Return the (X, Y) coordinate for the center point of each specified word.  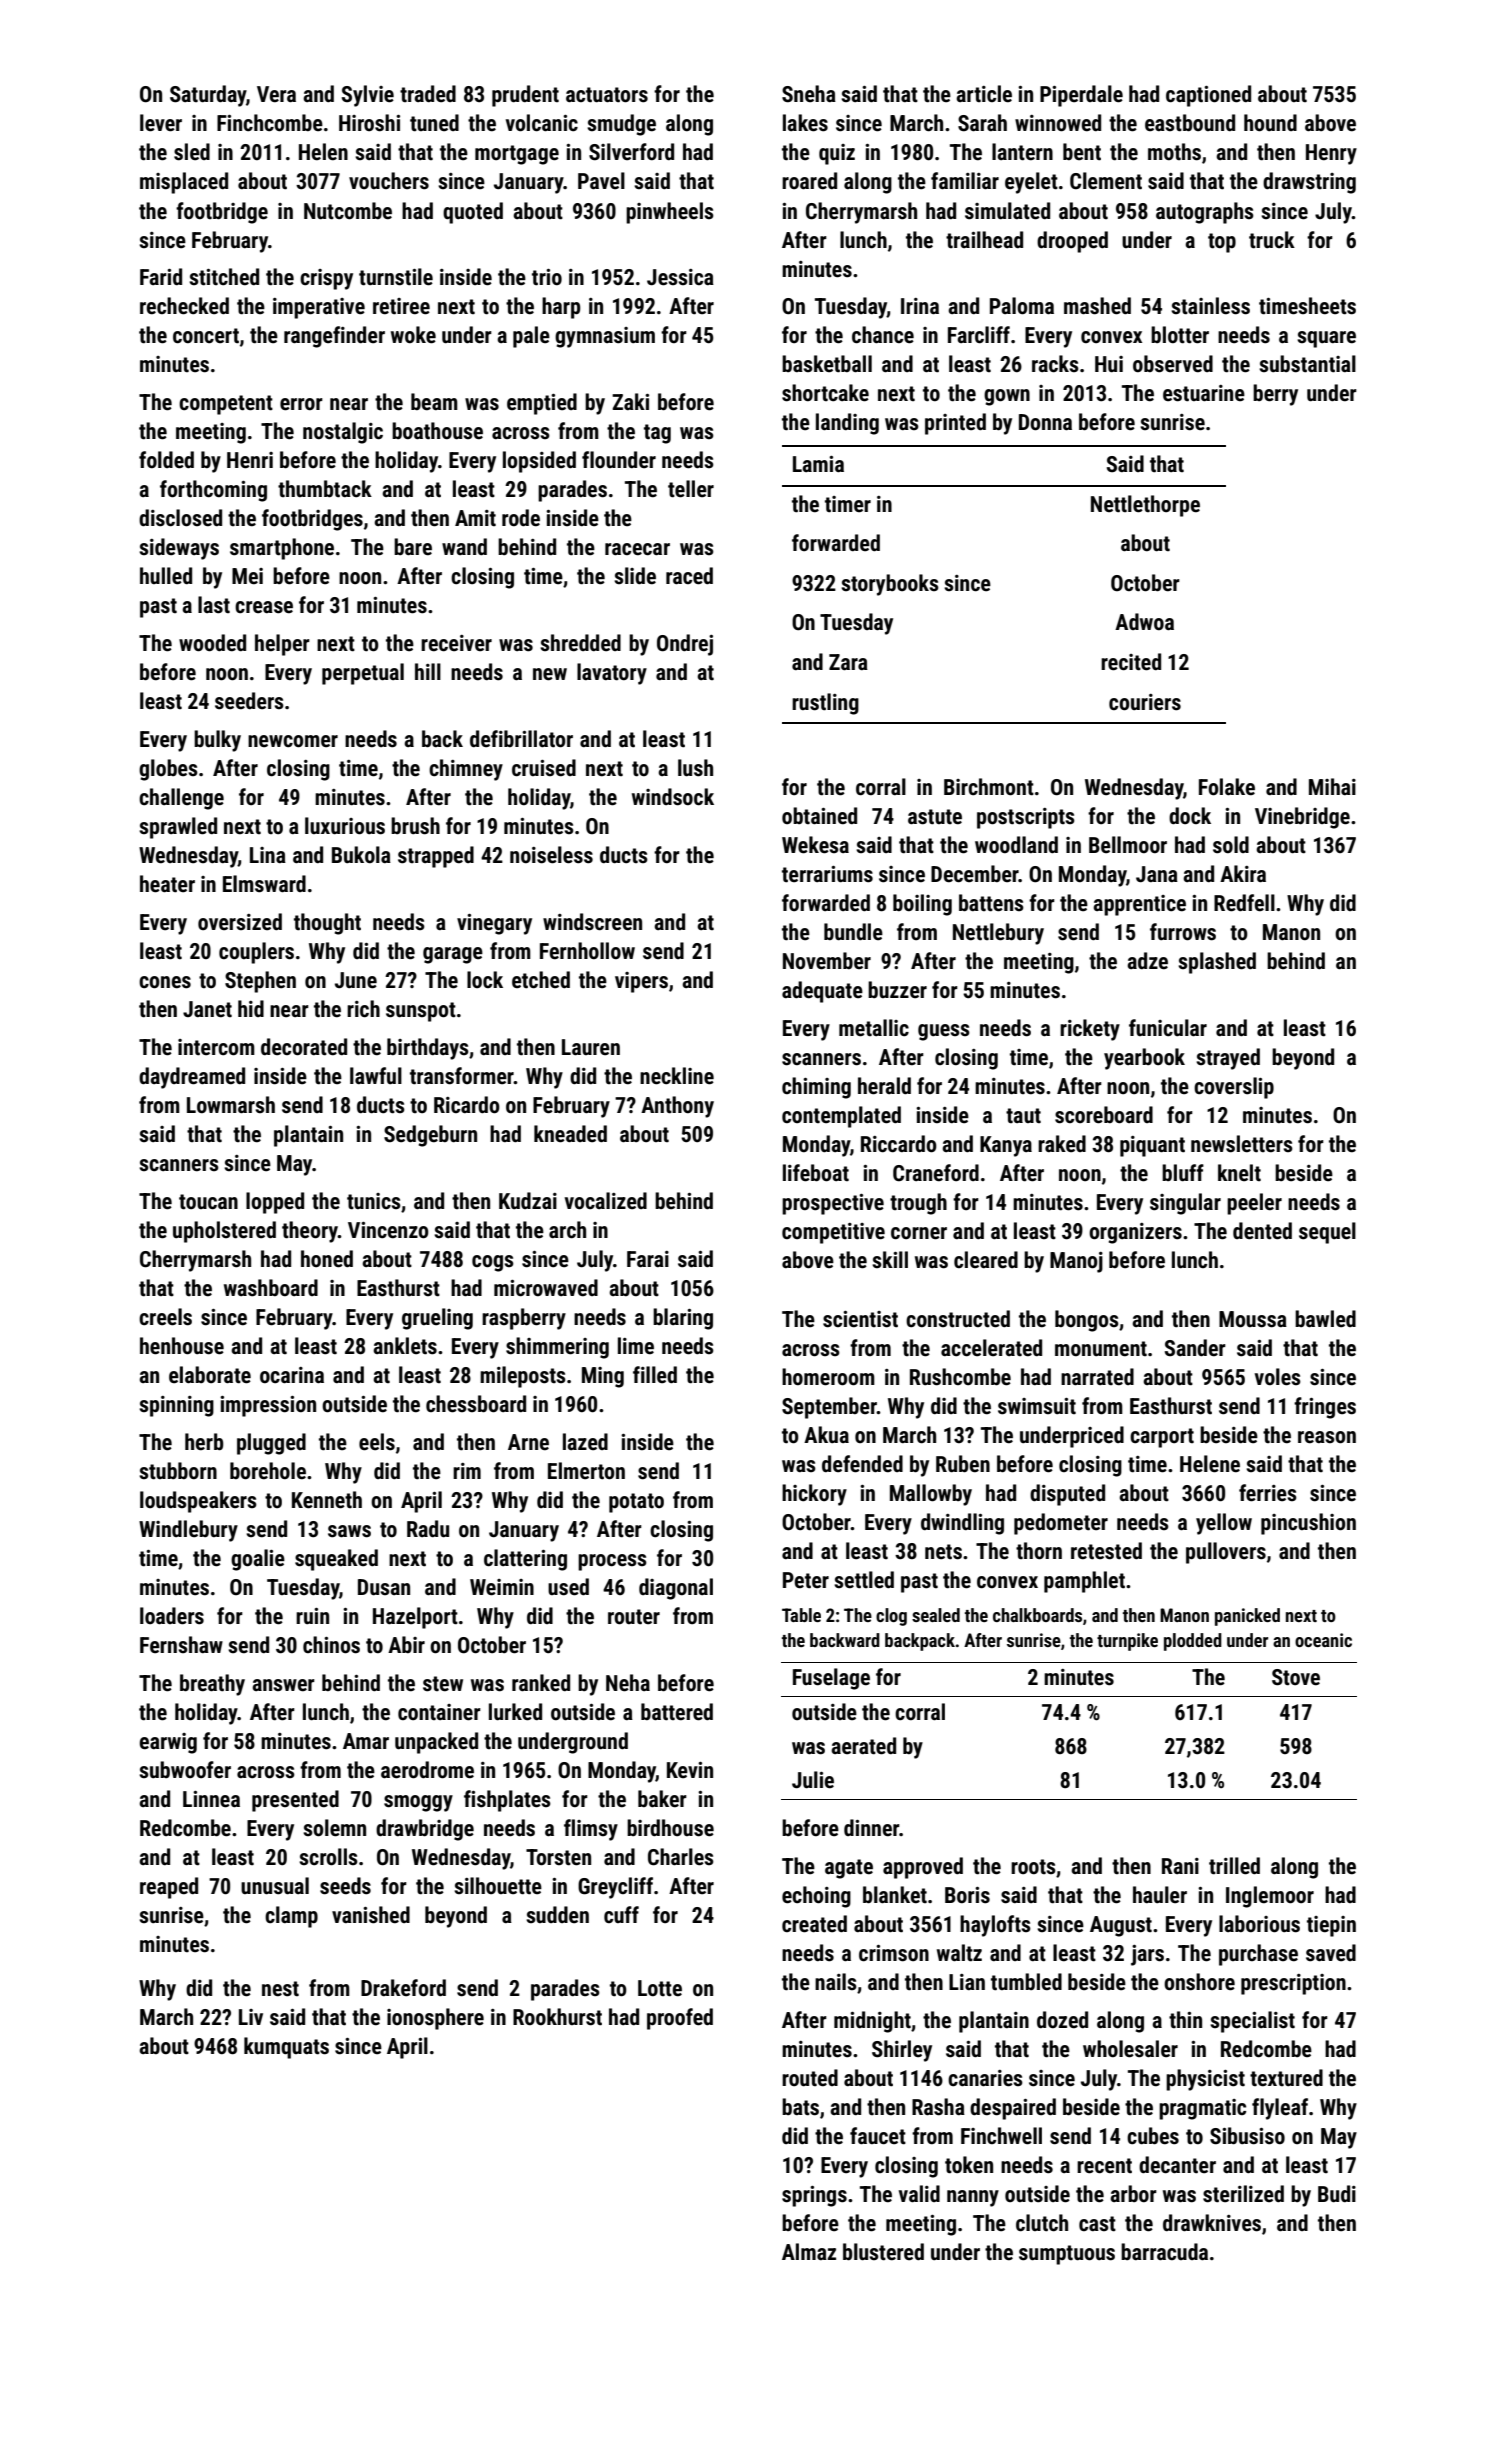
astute (935, 817)
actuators (607, 95)
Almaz (809, 2251)
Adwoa (1144, 622)
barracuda (1164, 2252)
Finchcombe (270, 123)
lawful (376, 1075)
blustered (883, 2252)
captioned (1208, 96)
